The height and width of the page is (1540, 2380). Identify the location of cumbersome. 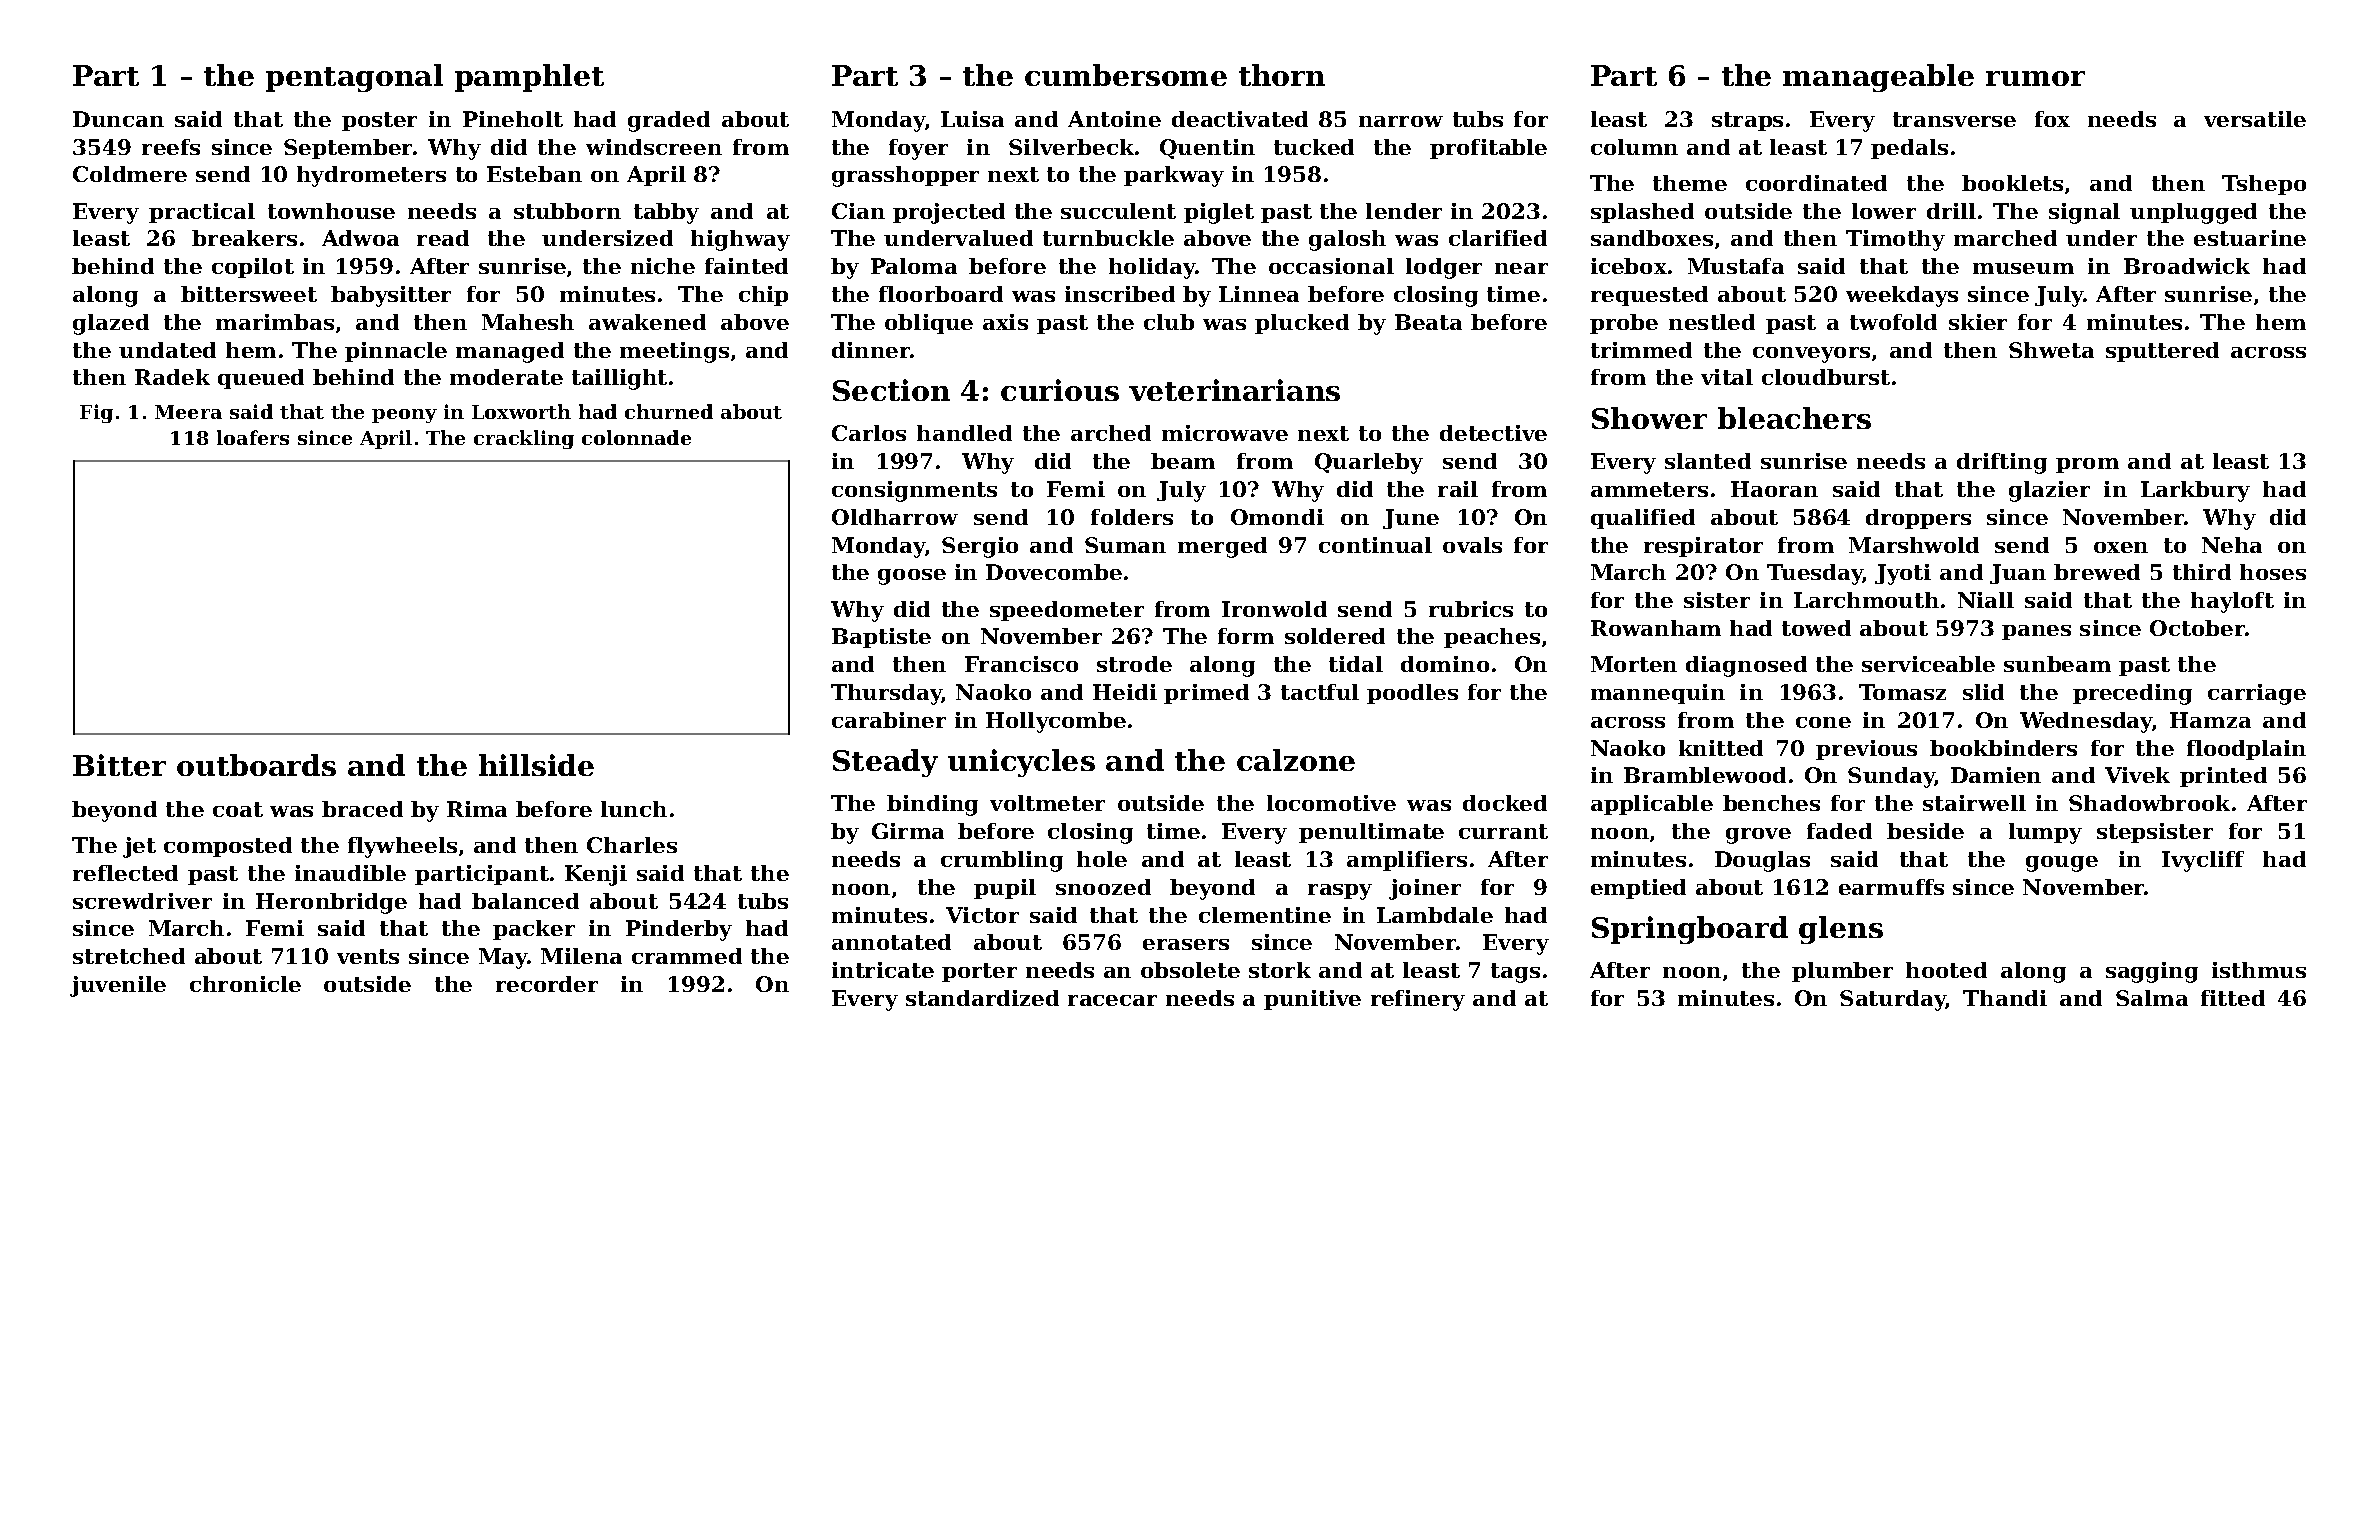
(1126, 75).
